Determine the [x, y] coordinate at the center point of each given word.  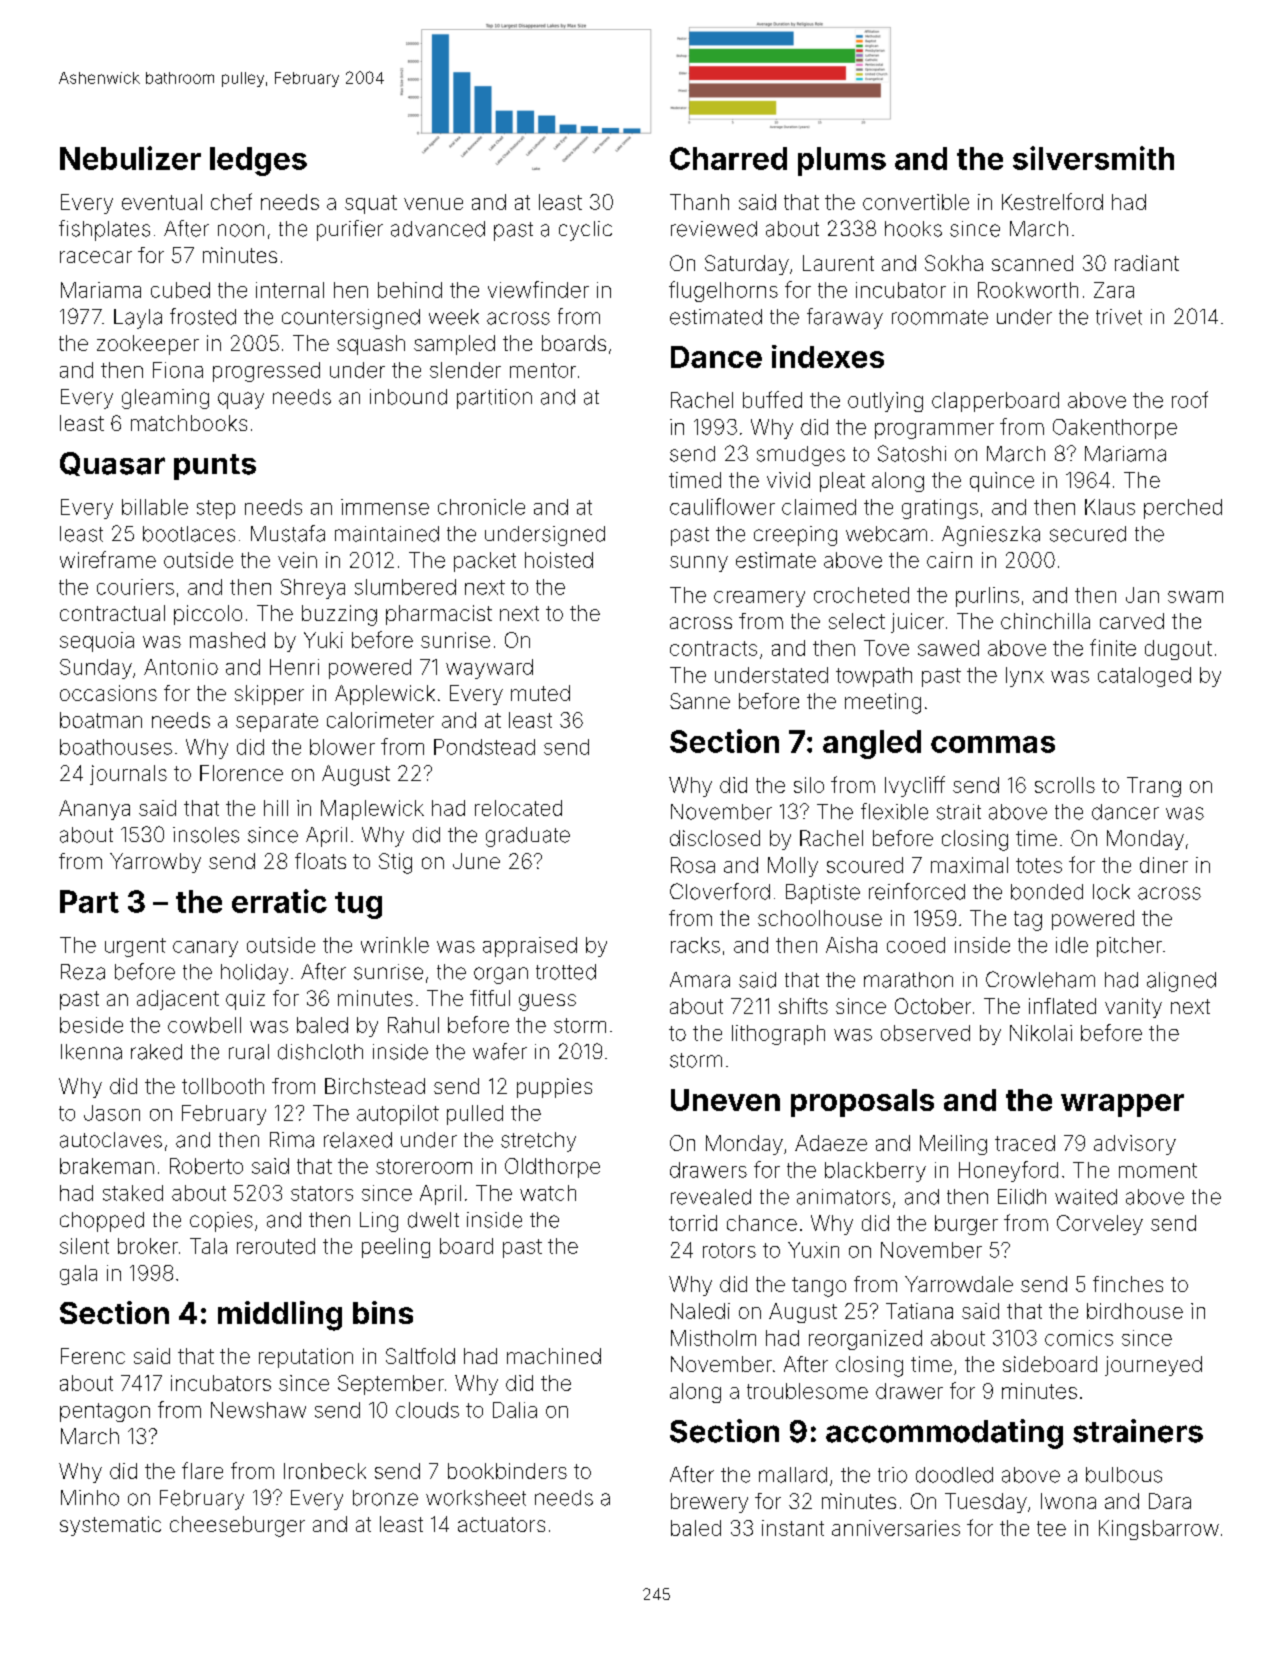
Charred [728, 158]
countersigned [351, 319]
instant [793, 1528]
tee [1051, 1528]
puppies [554, 1088]
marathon [908, 980]
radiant [1147, 263]
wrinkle [395, 945]
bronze [385, 1498]
